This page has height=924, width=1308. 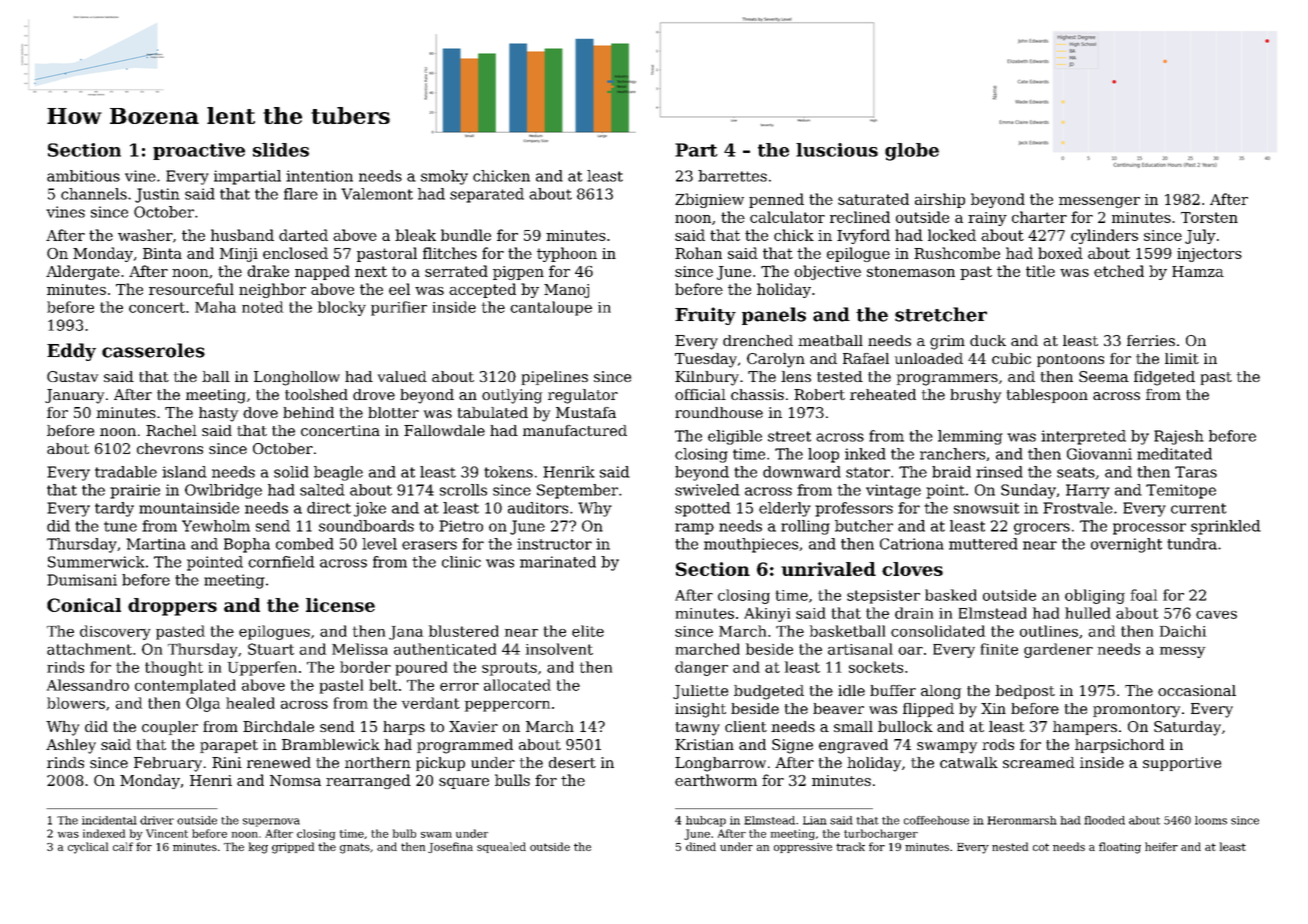 I want to click on foal, so click(x=1144, y=595).
